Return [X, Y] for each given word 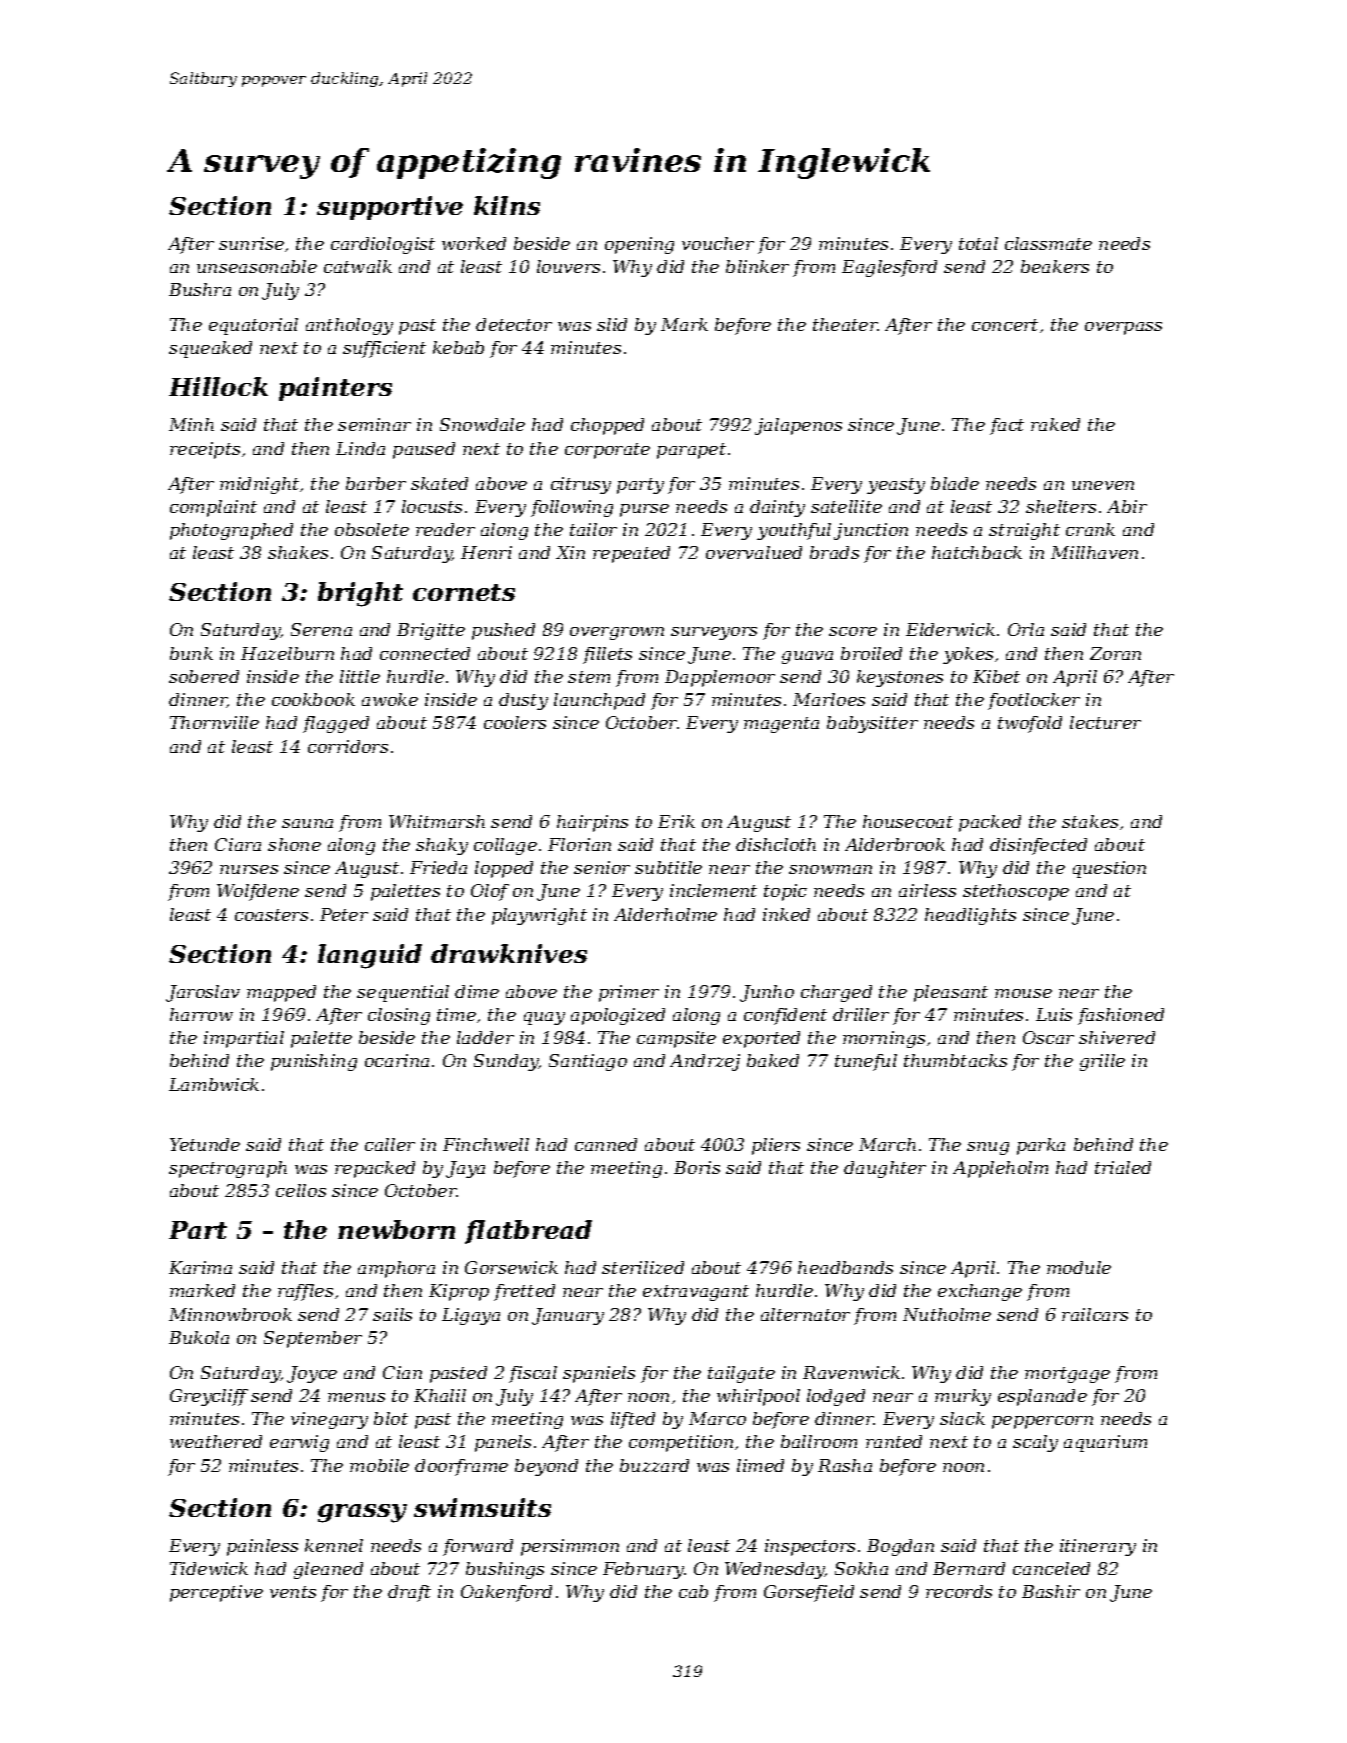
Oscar [1048, 1037]
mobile [379, 1465]
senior [602, 867]
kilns [507, 205]
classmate [1048, 243]
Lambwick [214, 1084]
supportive [390, 208]
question [1109, 869]
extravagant [696, 1293]
